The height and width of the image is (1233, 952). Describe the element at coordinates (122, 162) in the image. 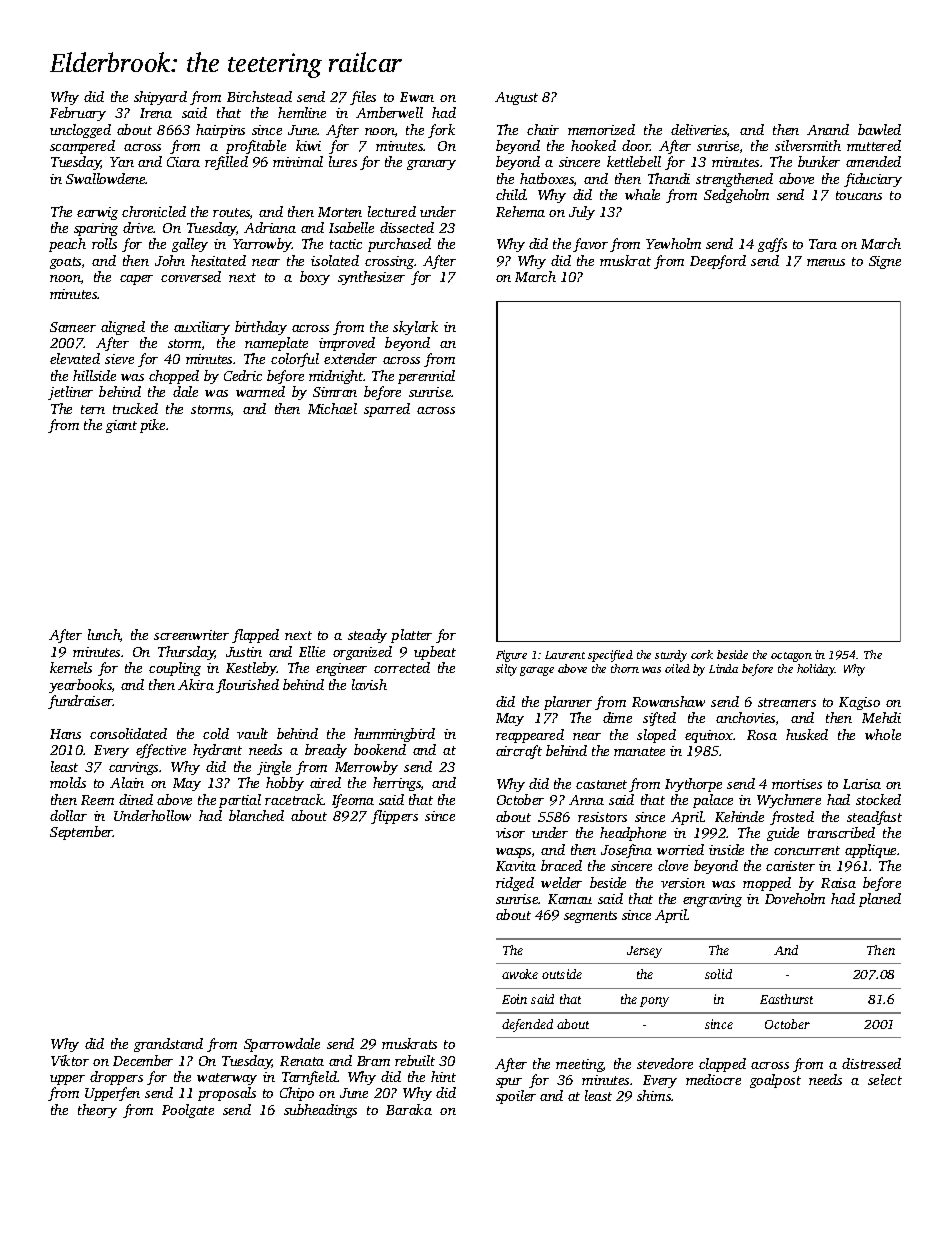

I see `Yan` at that location.
